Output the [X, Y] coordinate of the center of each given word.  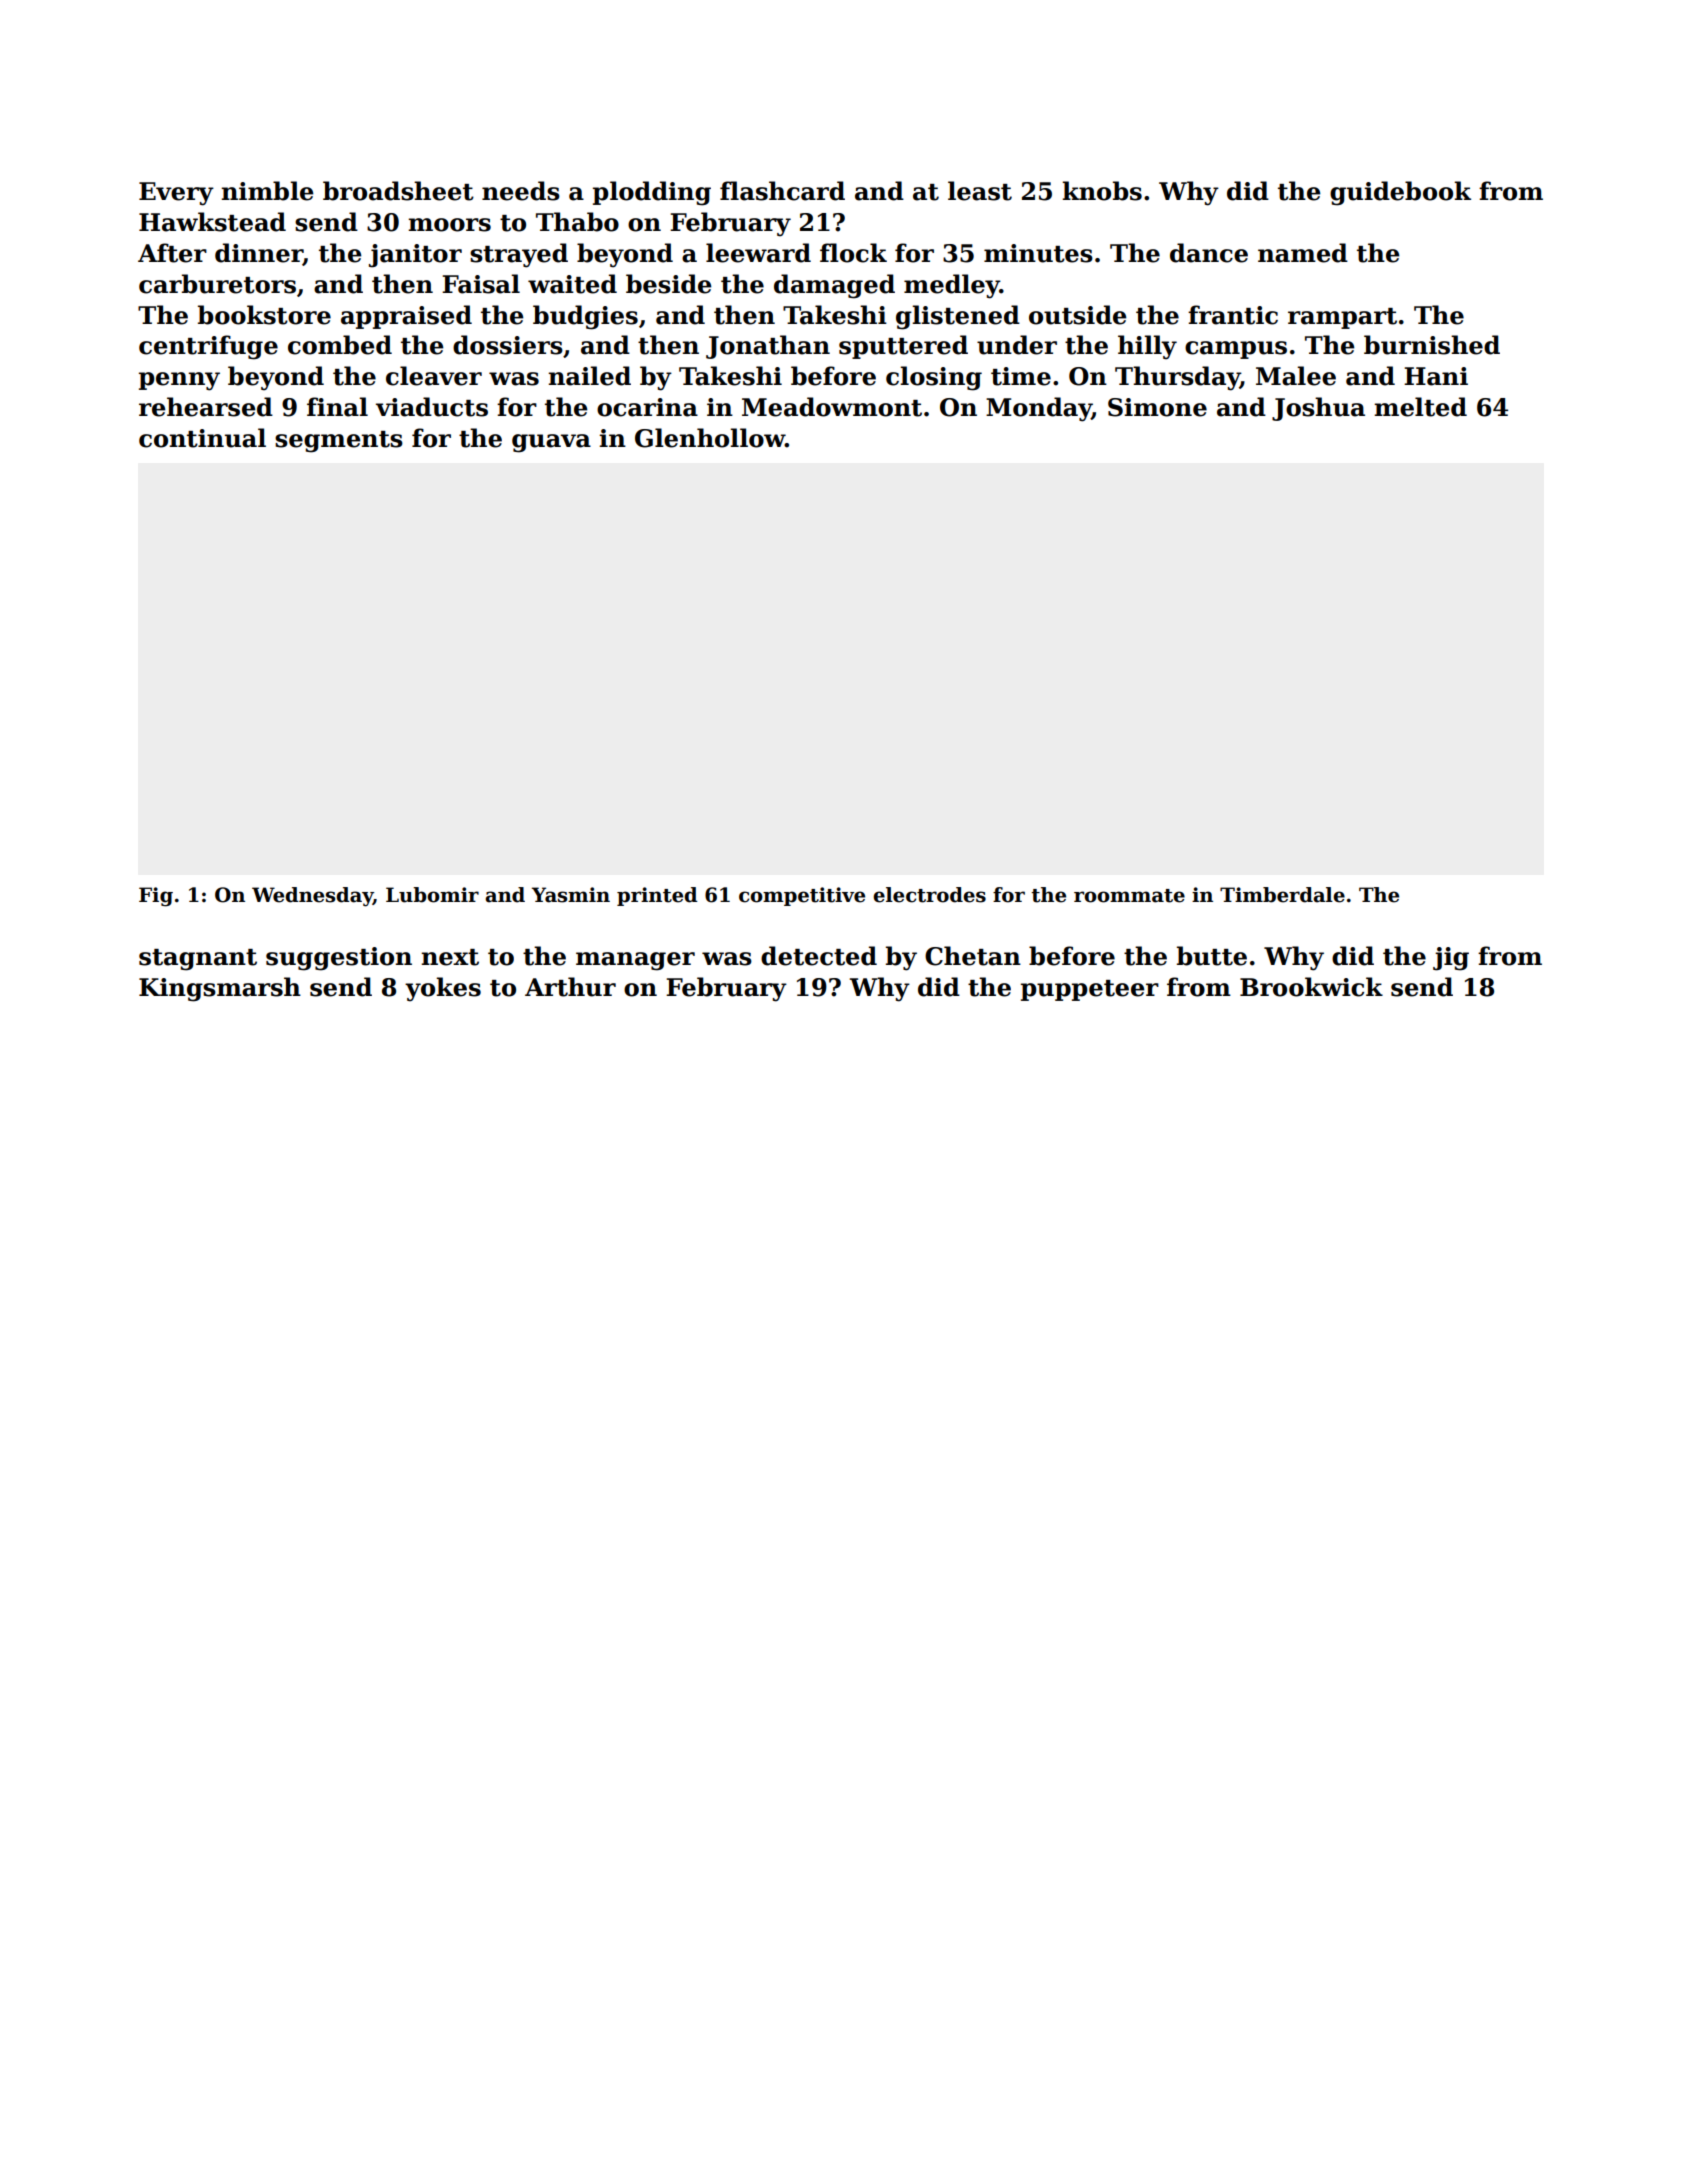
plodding [652, 193]
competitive [802, 896]
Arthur [570, 987]
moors [449, 225]
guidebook [1400, 193]
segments [339, 442]
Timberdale [1282, 895]
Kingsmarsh [220, 989]
